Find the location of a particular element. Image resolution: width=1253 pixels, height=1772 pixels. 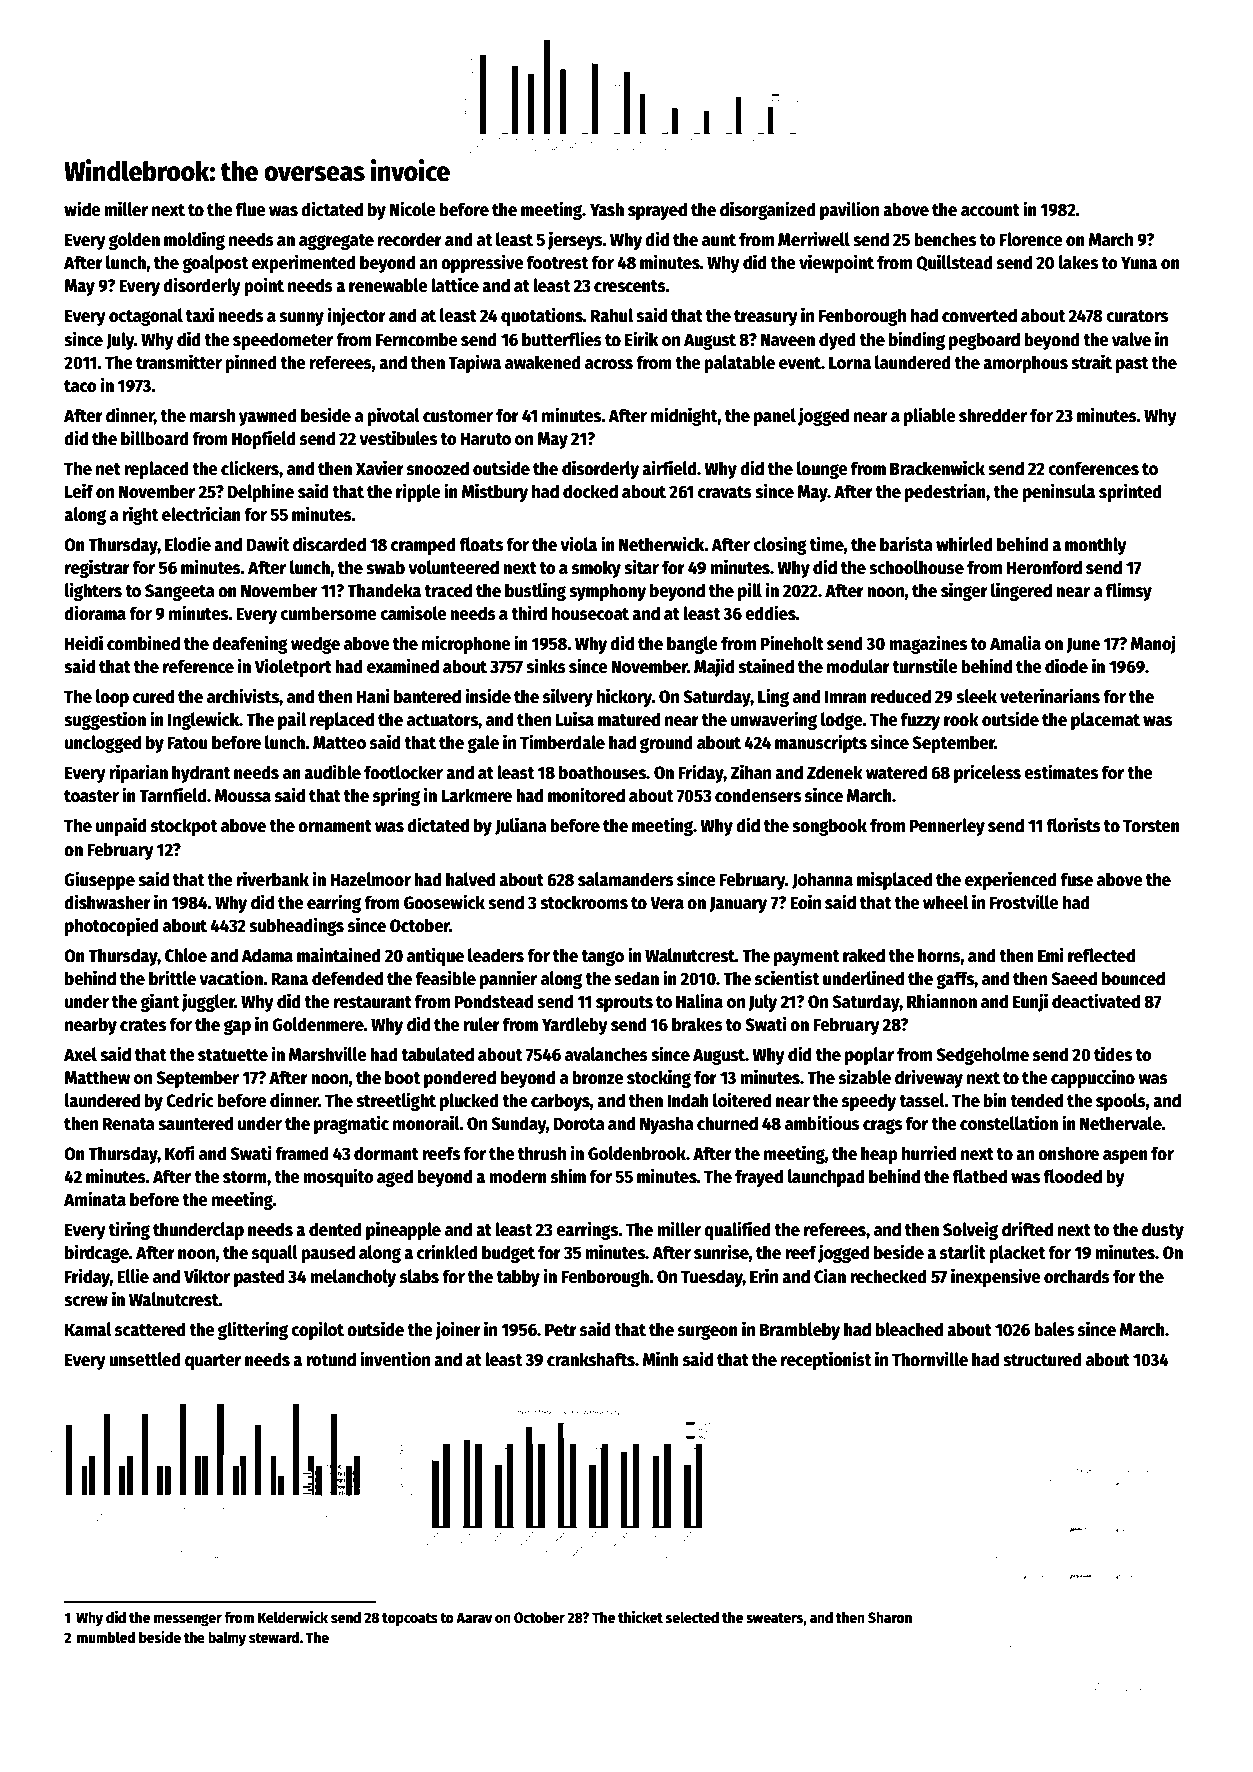

Haruto is located at coordinates (485, 439).
